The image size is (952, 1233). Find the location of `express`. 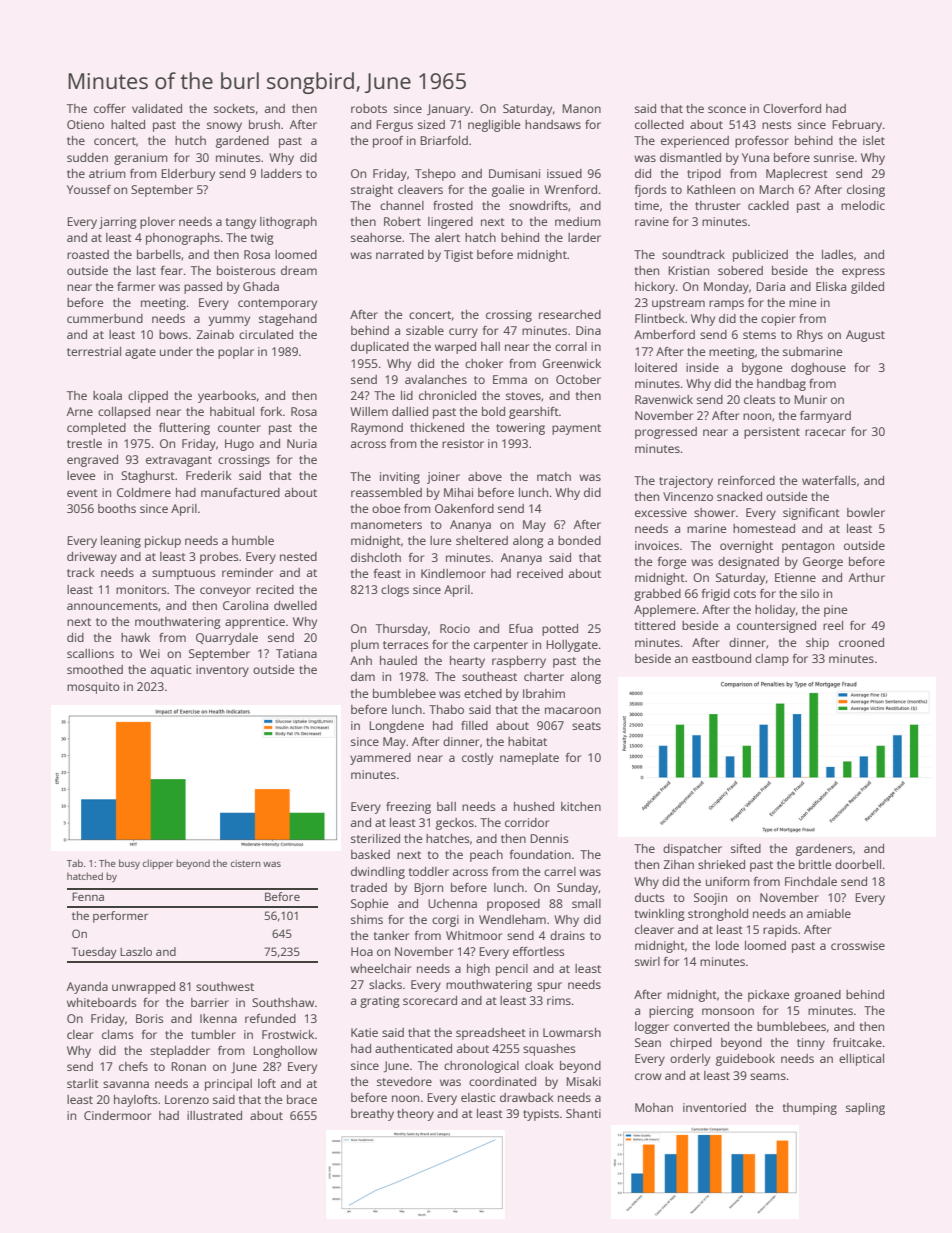

express is located at coordinates (863, 273).
